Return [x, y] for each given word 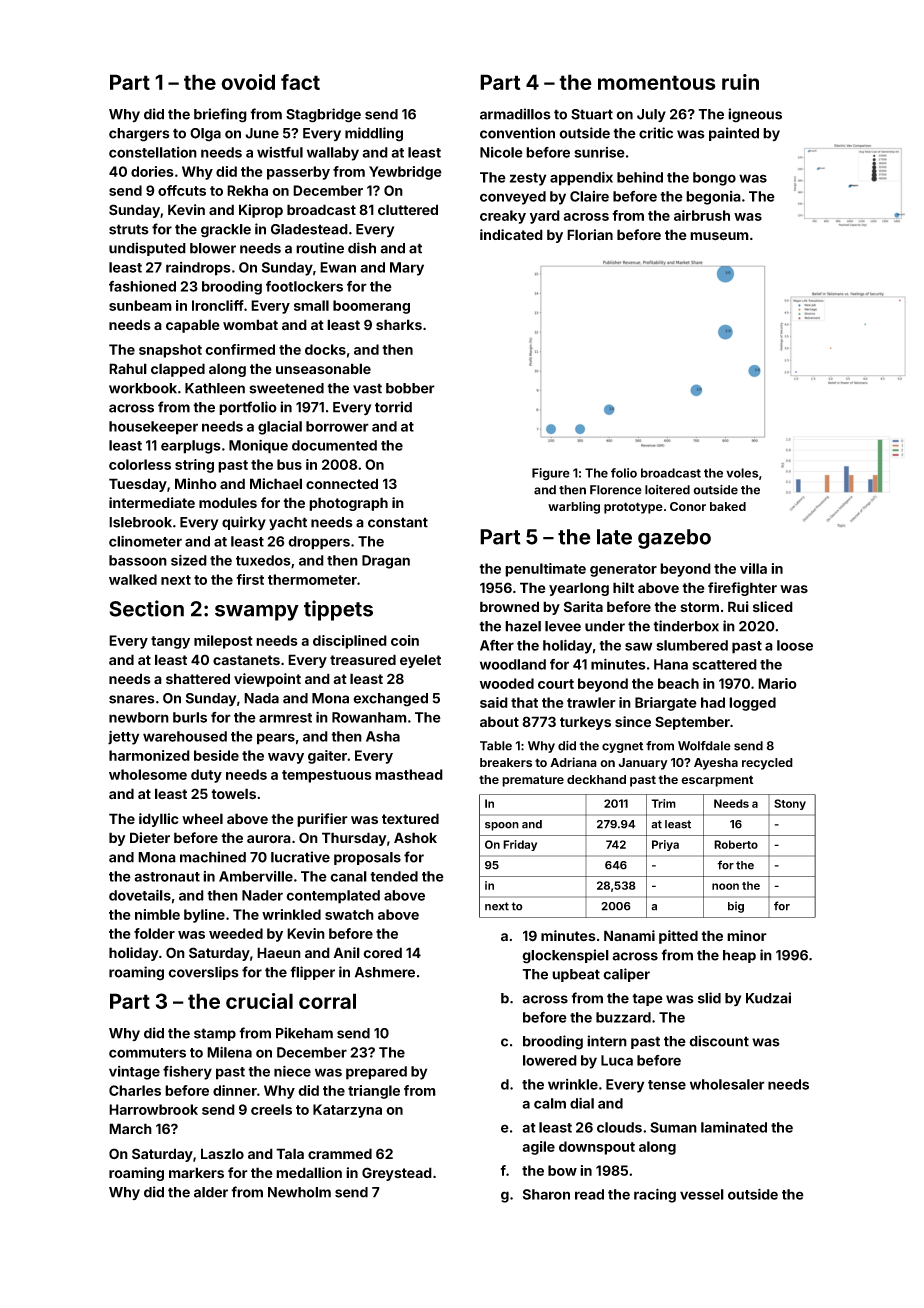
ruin [740, 82]
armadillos [515, 114]
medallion [309, 1172]
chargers [139, 135]
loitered [667, 490]
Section [146, 608]
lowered [550, 1060]
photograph [348, 504]
